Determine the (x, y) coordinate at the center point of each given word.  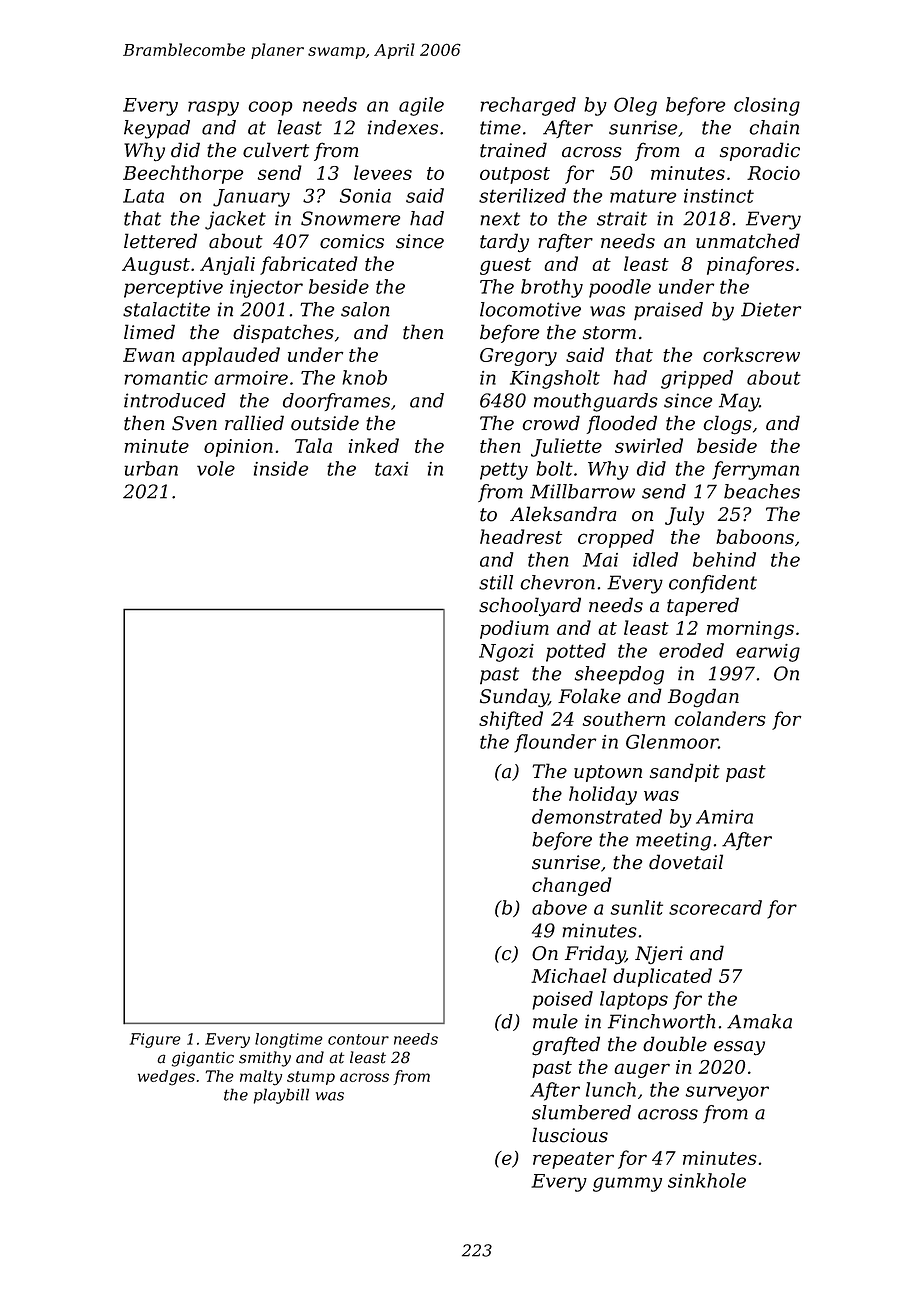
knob (364, 377)
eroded (691, 650)
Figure (155, 1040)
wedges (166, 1077)
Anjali (227, 265)
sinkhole (707, 1180)
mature (643, 196)
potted (576, 652)
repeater (573, 1160)
